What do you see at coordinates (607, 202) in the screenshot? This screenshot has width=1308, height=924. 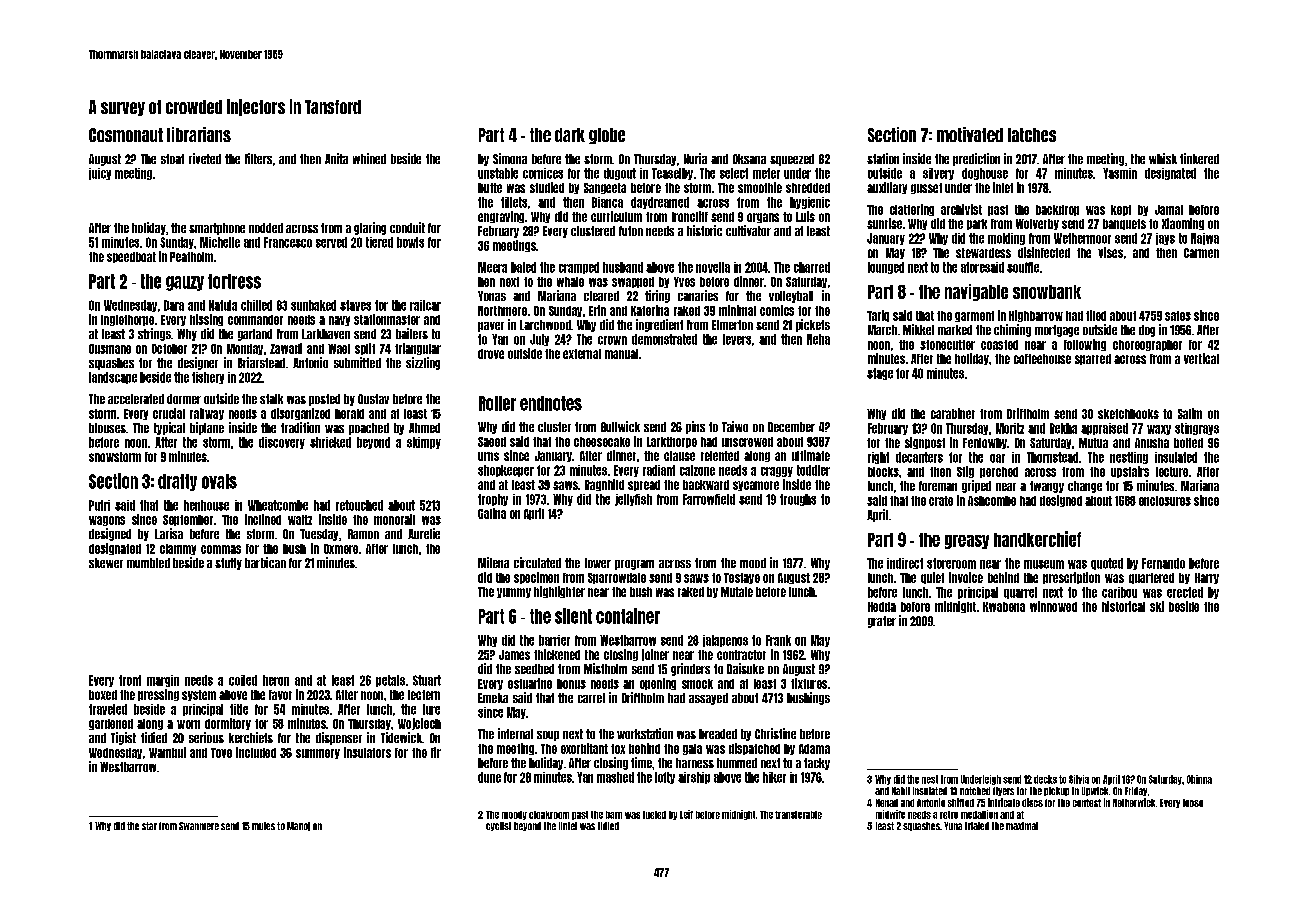 I see `Bianca` at bounding box center [607, 202].
